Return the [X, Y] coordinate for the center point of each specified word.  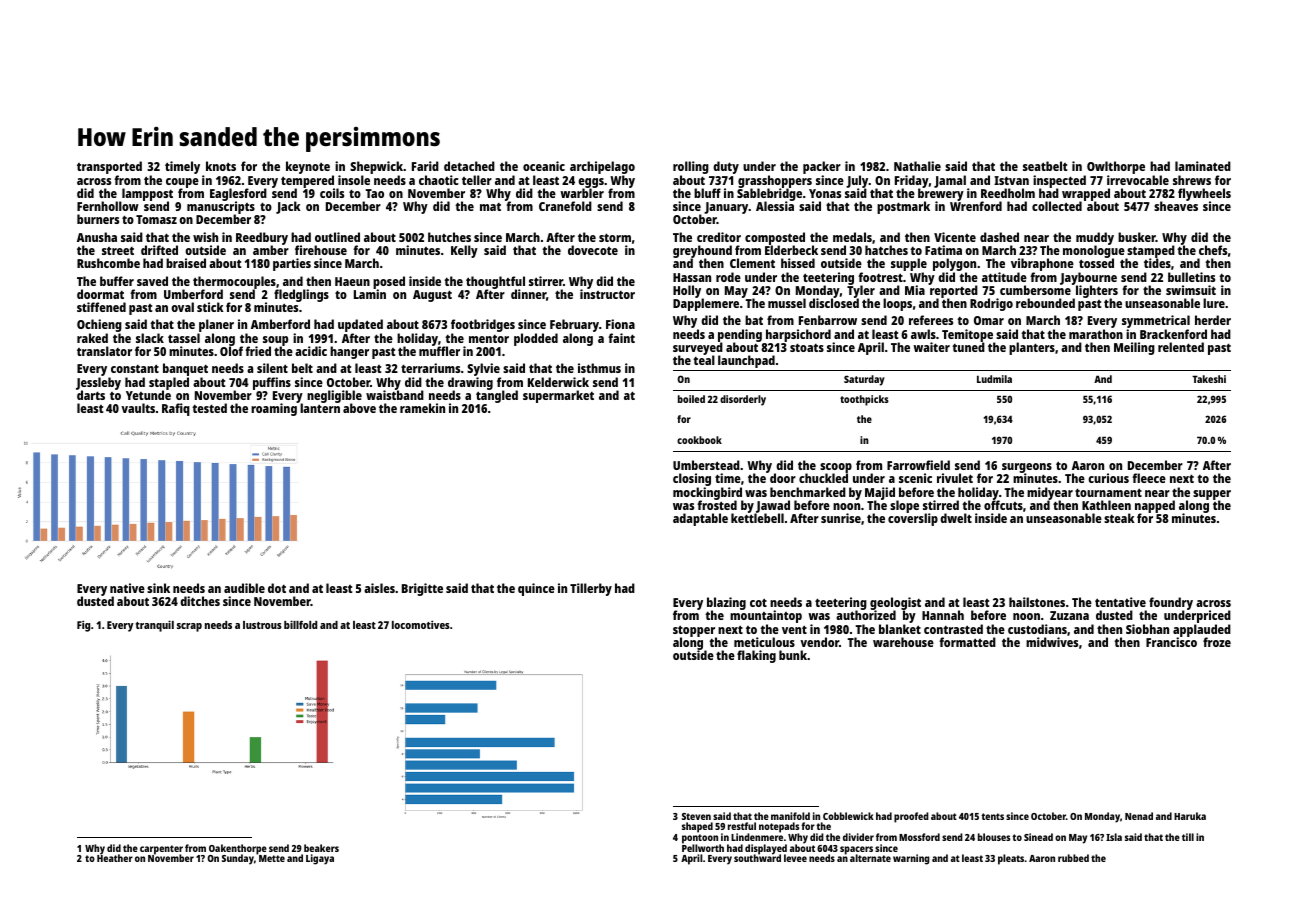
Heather [115, 858]
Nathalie [917, 166]
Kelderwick [558, 382]
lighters [1096, 292]
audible [244, 588]
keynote [308, 167]
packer [822, 167]
